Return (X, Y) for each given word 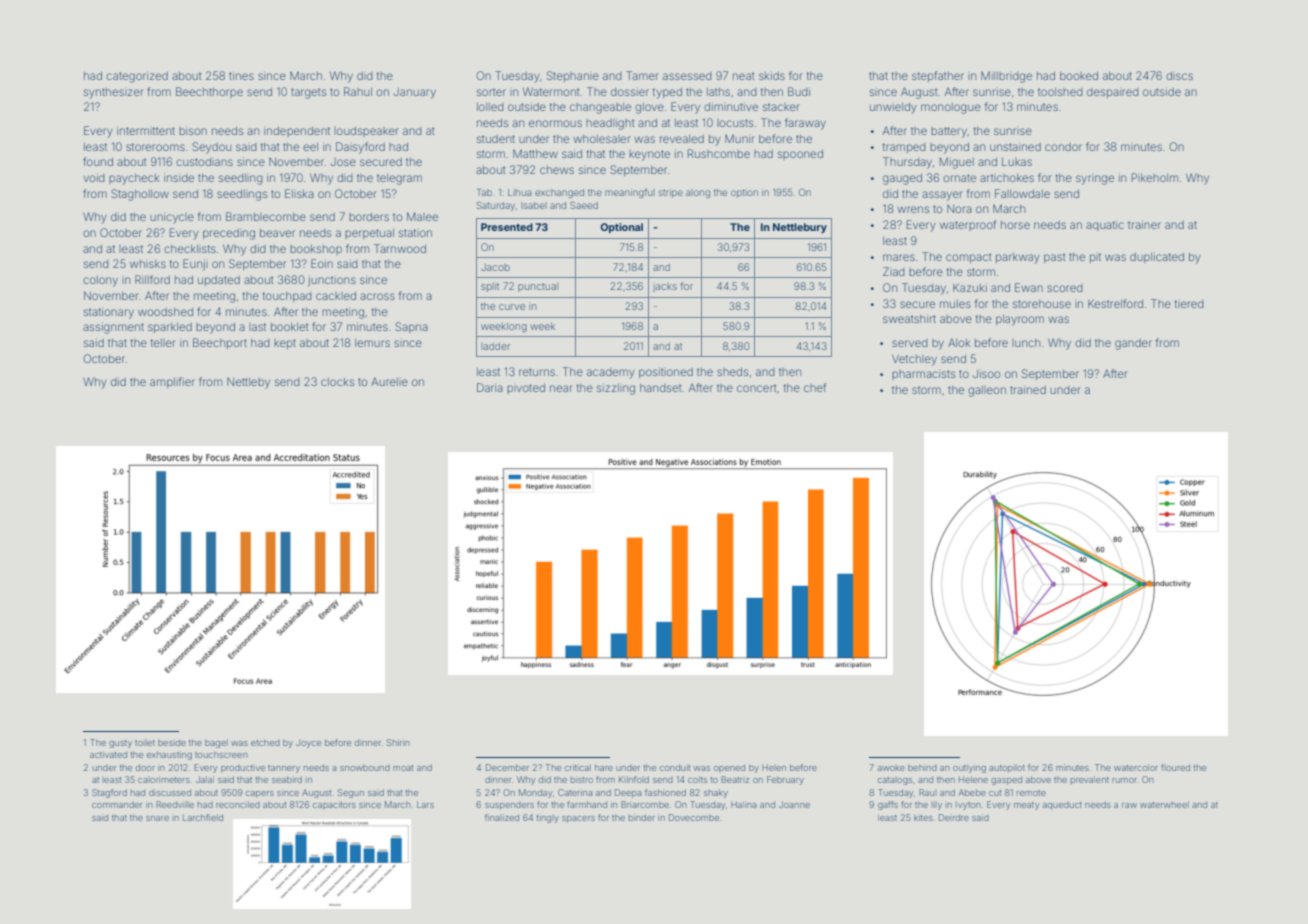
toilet (145, 743)
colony (100, 281)
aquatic (1105, 225)
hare (604, 767)
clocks (337, 382)
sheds (732, 372)
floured (1175, 767)
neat (744, 76)
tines (241, 75)
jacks (665, 287)
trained (1028, 389)
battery (949, 132)
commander (117, 804)
